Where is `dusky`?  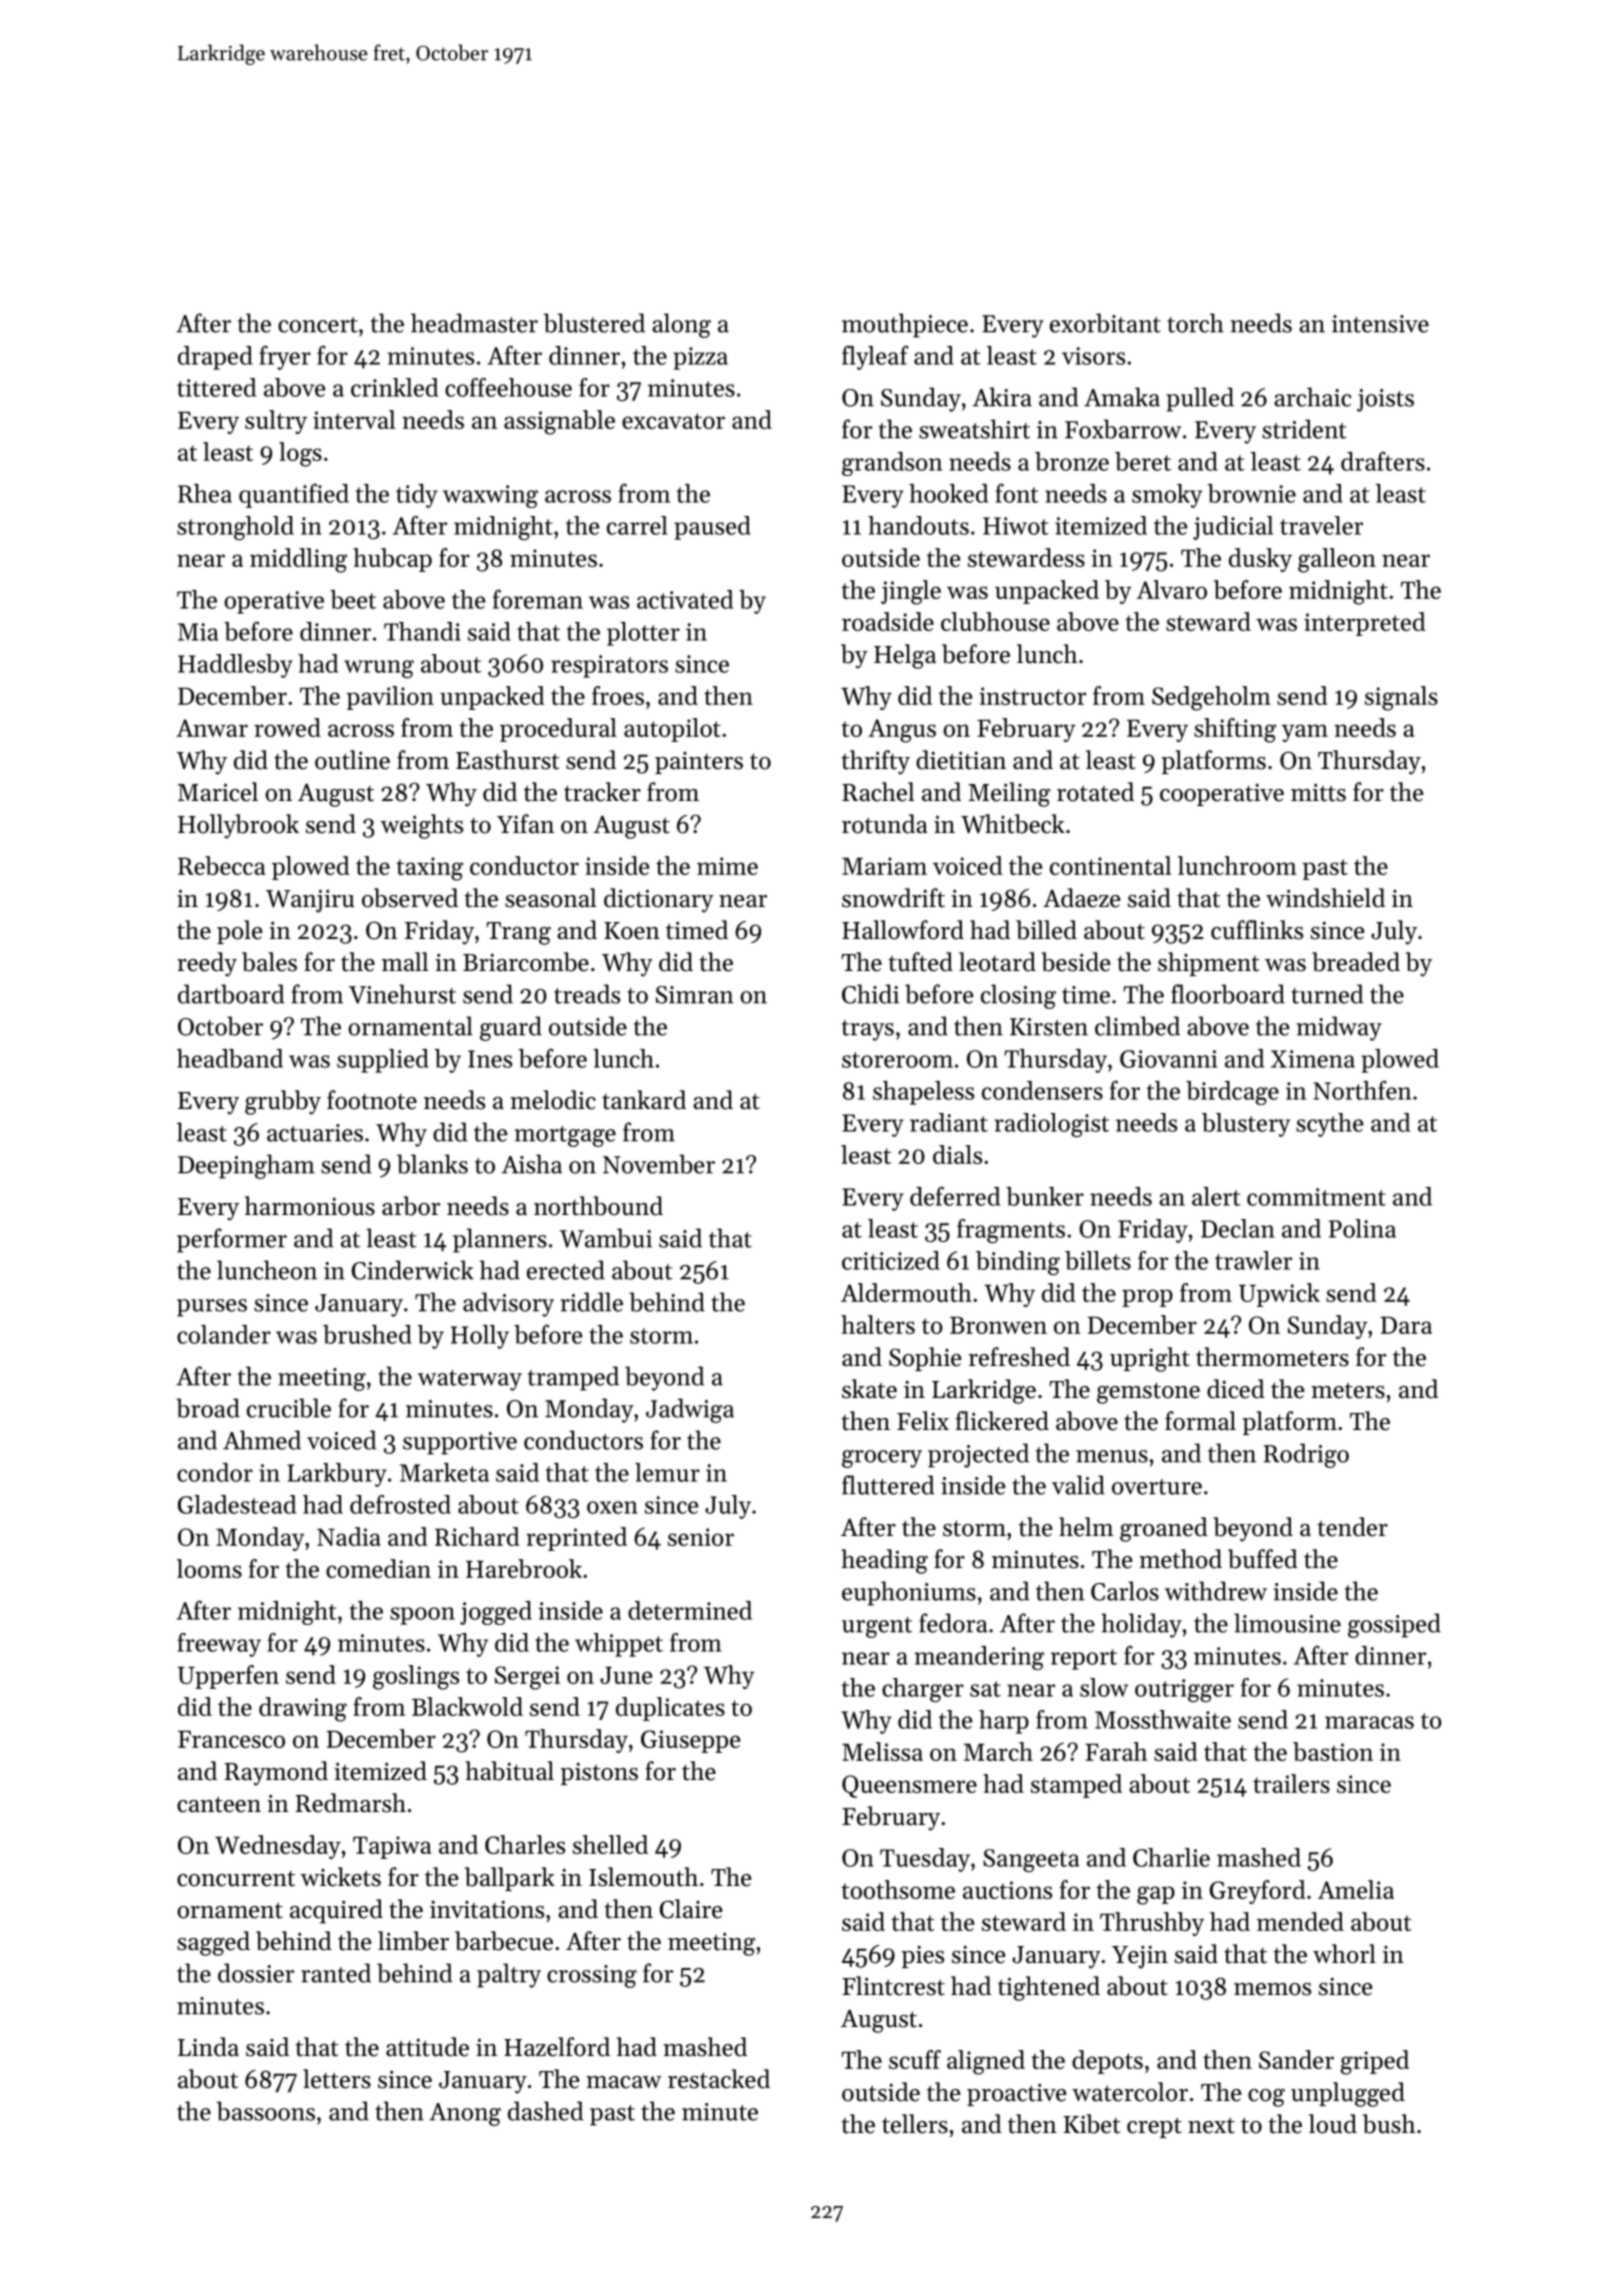
dusky is located at coordinates (1260, 560).
